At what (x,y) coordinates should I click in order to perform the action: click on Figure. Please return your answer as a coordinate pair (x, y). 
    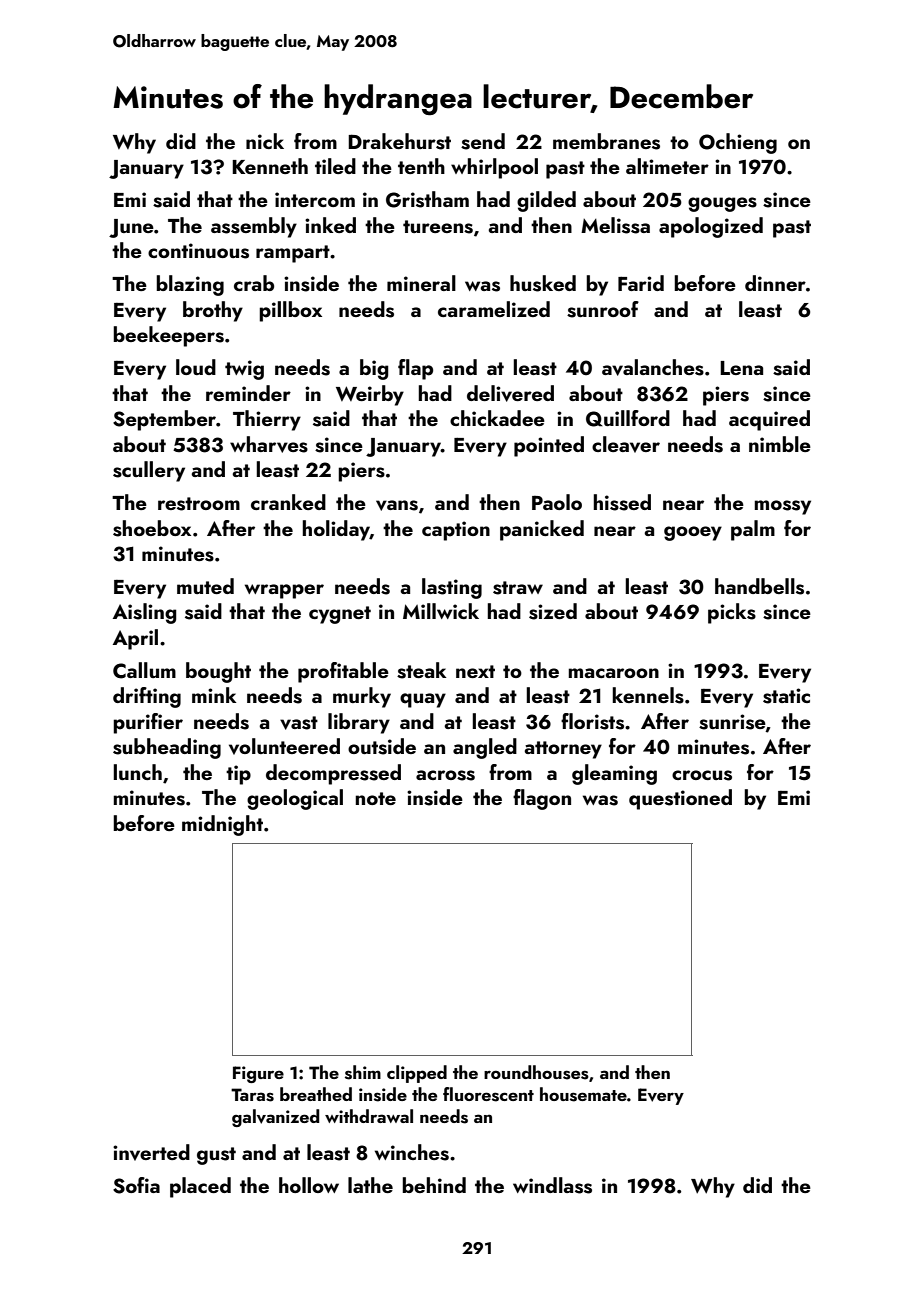
    Looking at the image, I should click on (258, 1074).
